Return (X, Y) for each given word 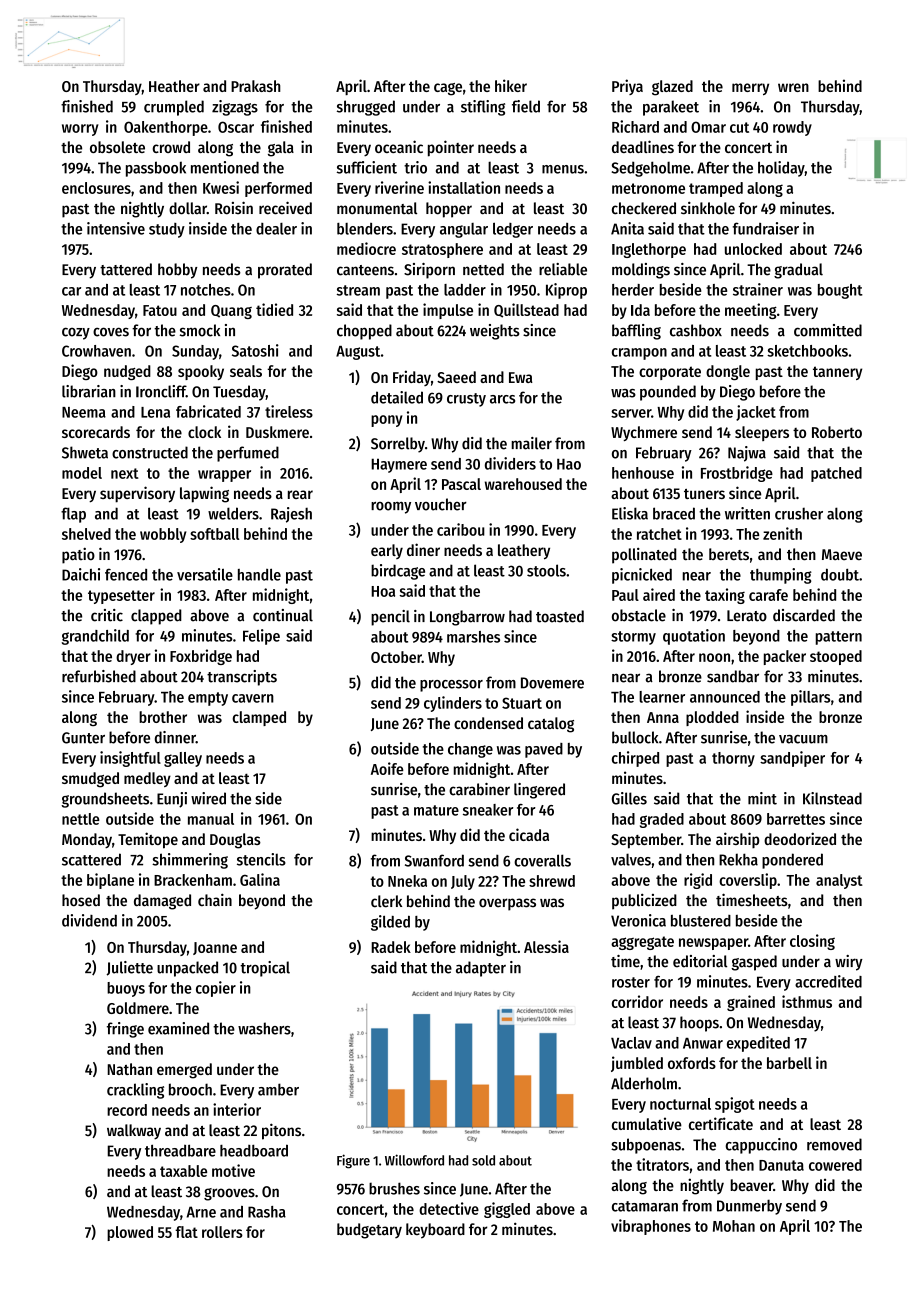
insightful (130, 759)
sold (483, 1160)
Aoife (387, 768)
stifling (483, 108)
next (125, 473)
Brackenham (193, 880)
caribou (461, 529)
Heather (174, 86)
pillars (810, 698)
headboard (254, 1150)
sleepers (762, 433)
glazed (672, 88)
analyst (839, 881)
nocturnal (680, 1104)
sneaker (488, 810)
